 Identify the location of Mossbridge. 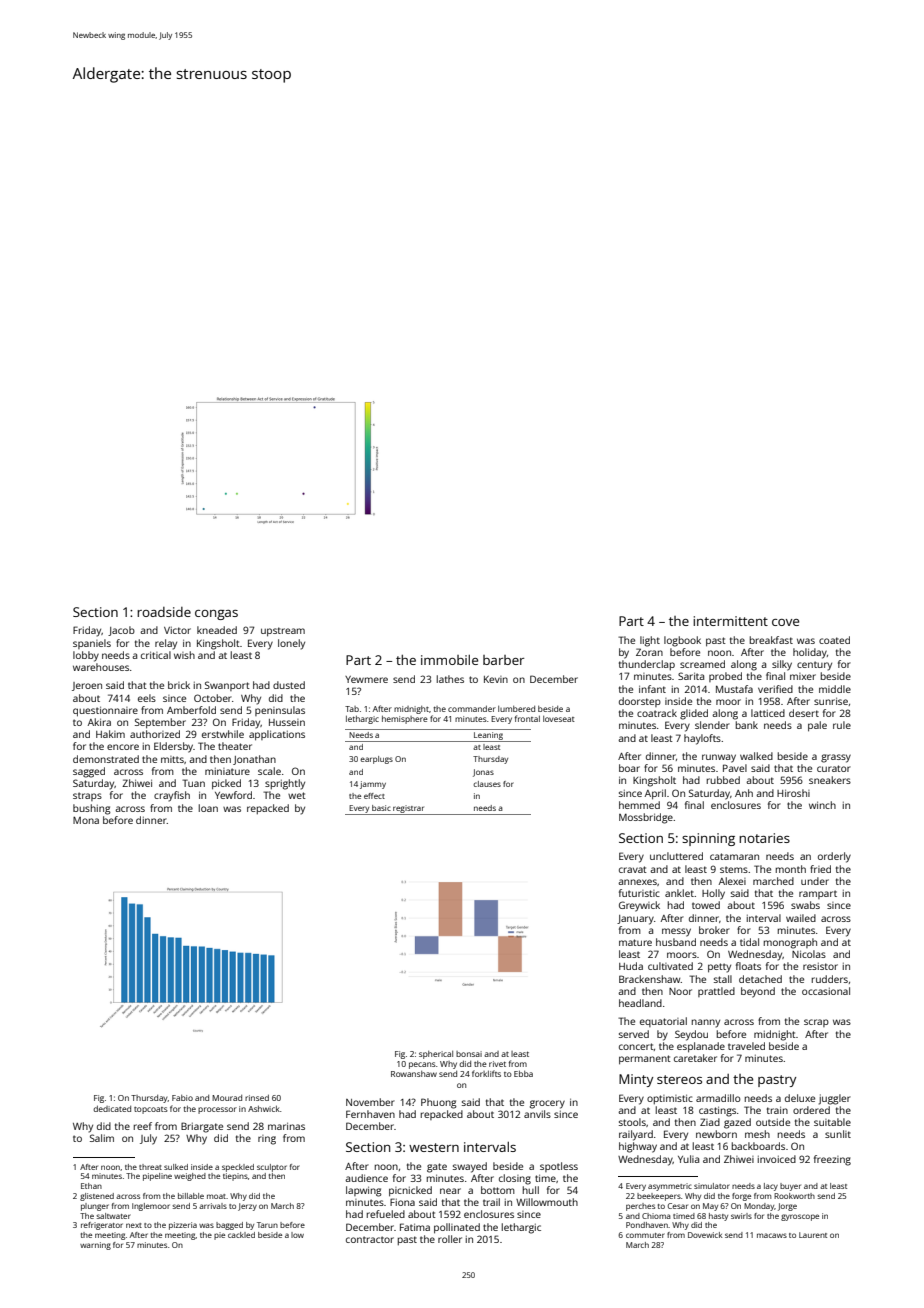
(646, 818).
